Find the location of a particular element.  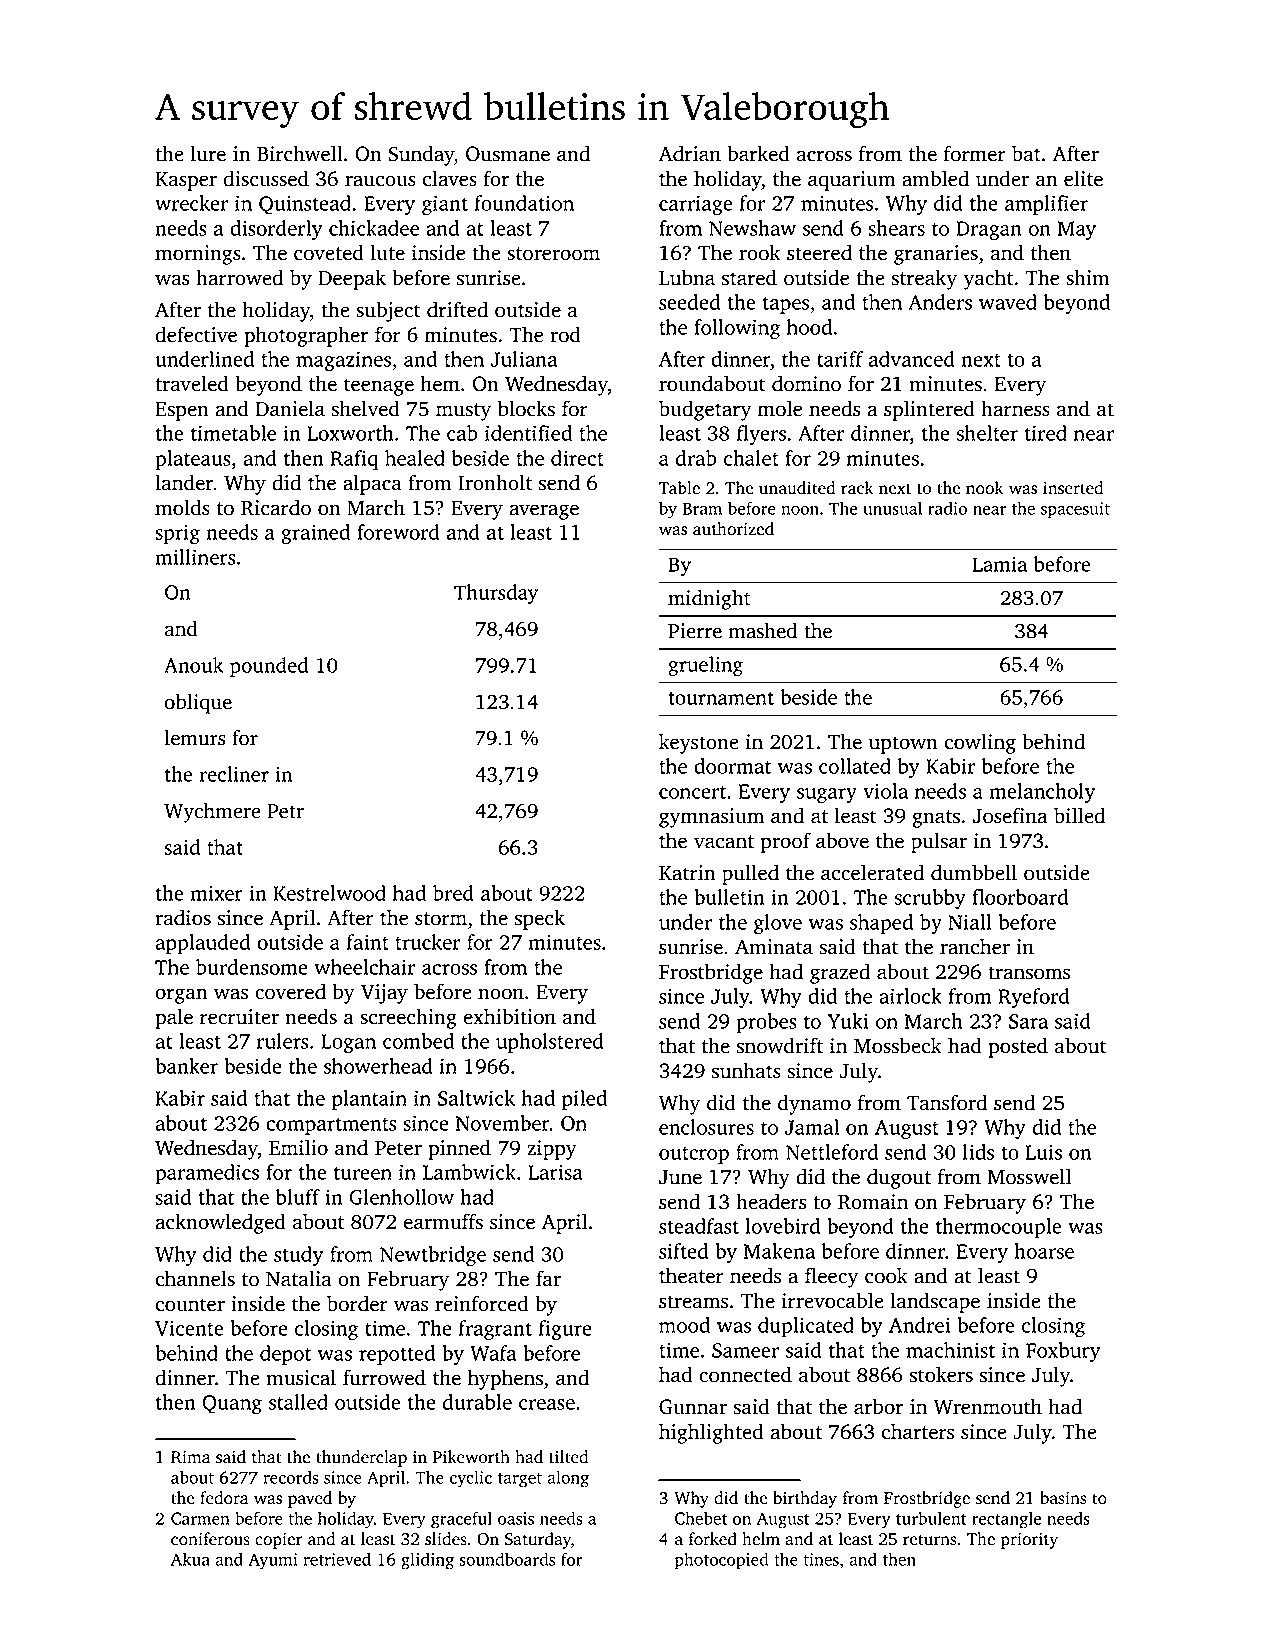

Katrin is located at coordinates (687, 873).
